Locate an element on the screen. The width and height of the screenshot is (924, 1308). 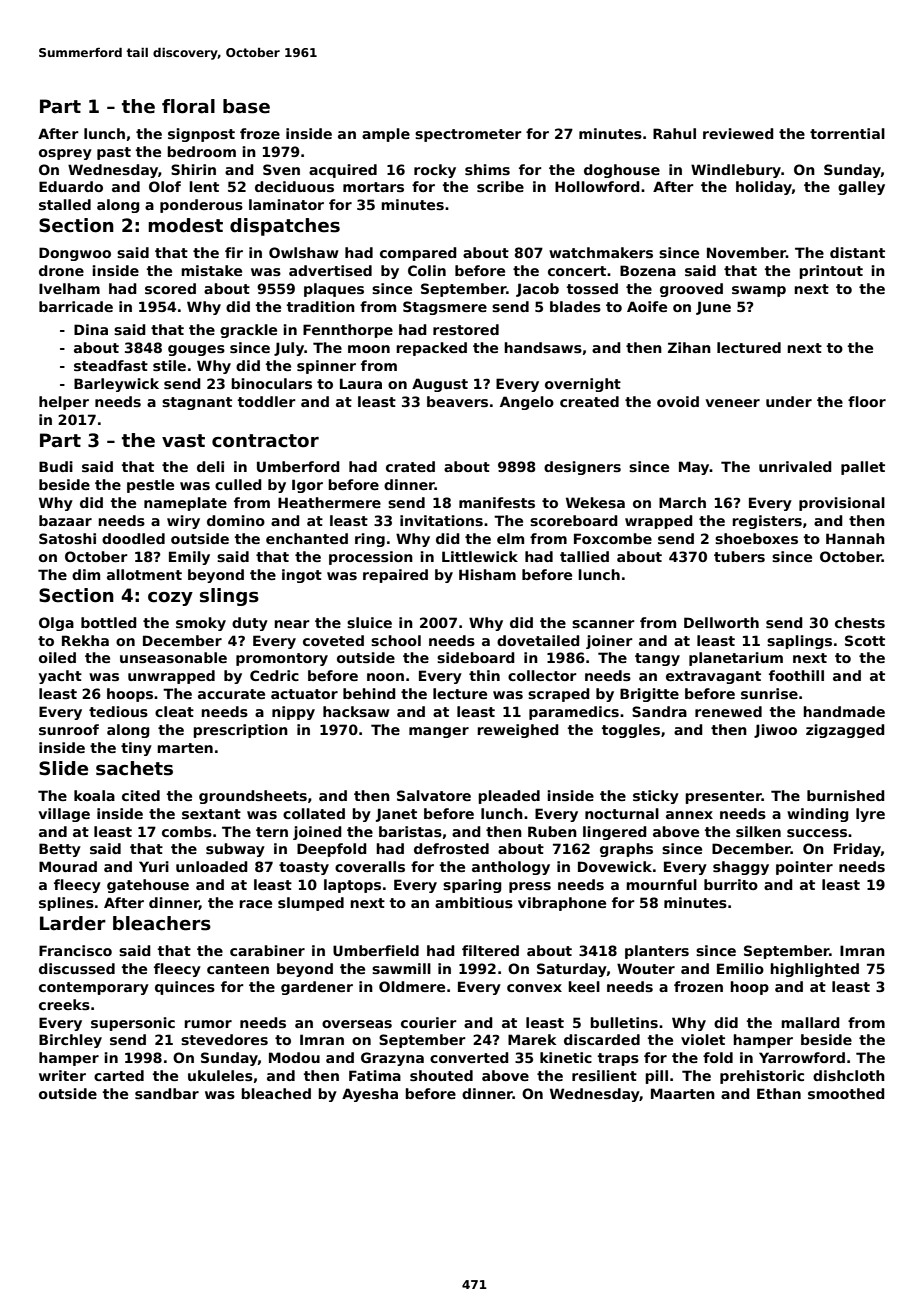
spectrometer is located at coordinates (468, 135).
